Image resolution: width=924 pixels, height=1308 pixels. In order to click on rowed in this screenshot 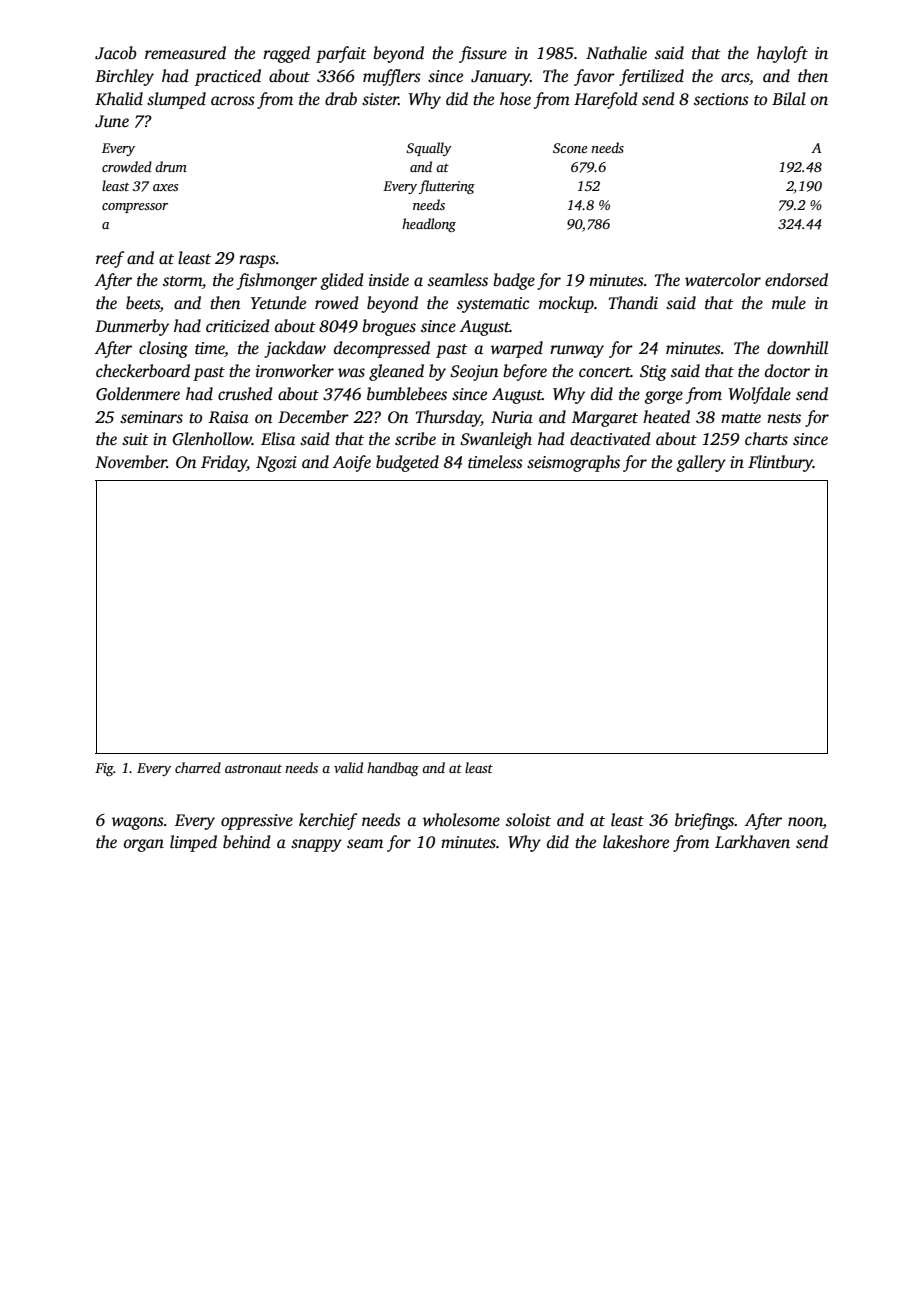, I will do `click(337, 303)`.
